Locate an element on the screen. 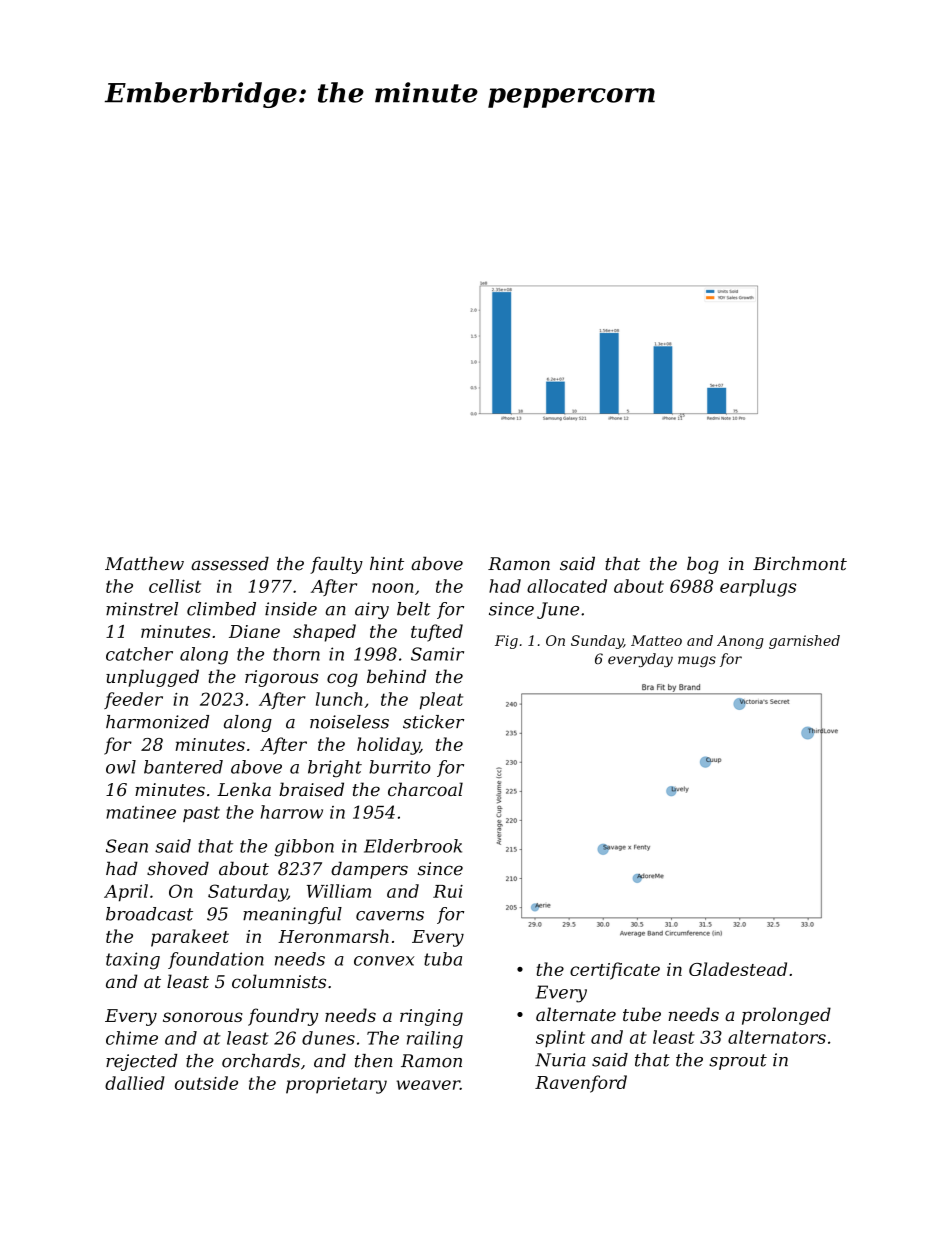  Gladestead is located at coordinates (738, 969).
